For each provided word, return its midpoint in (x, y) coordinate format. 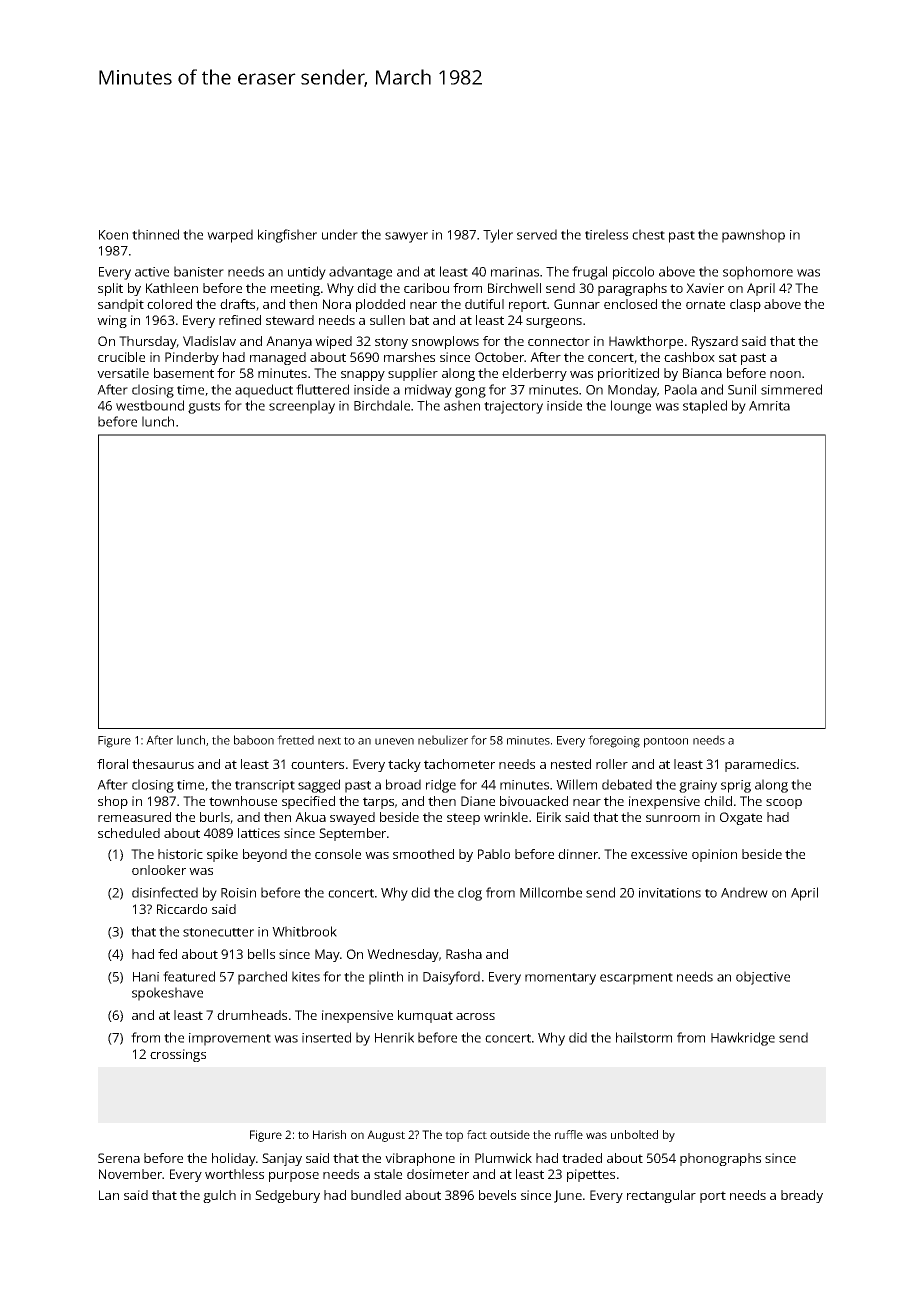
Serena (119, 1158)
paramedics (760, 765)
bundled (376, 1195)
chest (648, 234)
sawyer (406, 237)
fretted (295, 740)
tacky (404, 765)
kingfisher (287, 236)
